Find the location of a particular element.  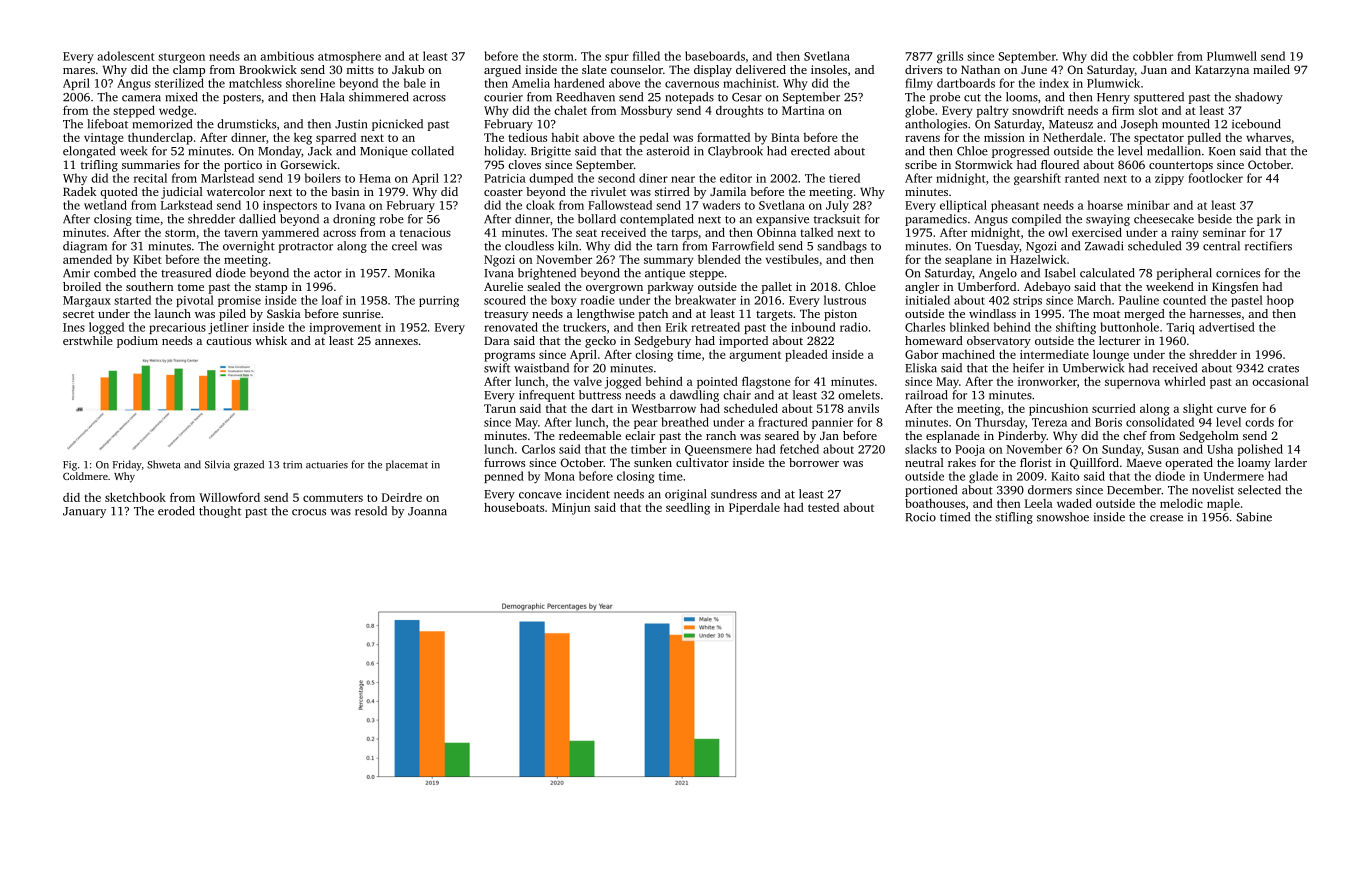

baseboards is located at coordinates (715, 56).
